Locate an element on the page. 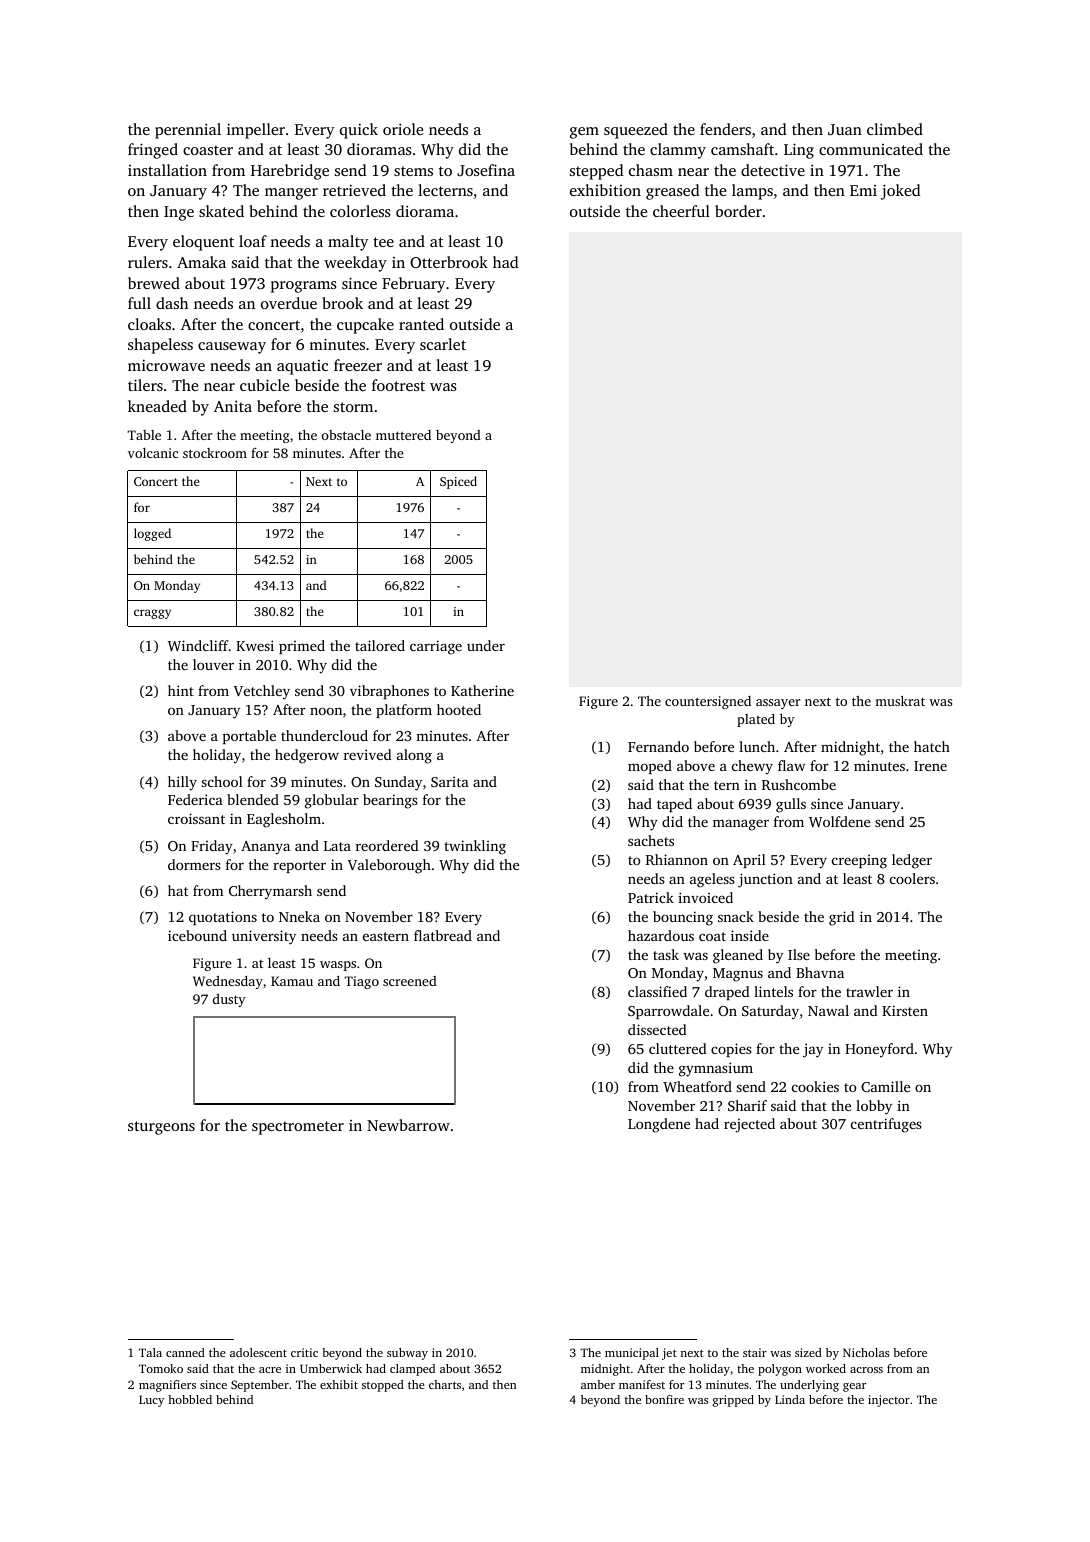 The width and height of the document is (1090, 1542). Emi is located at coordinates (863, 190).
